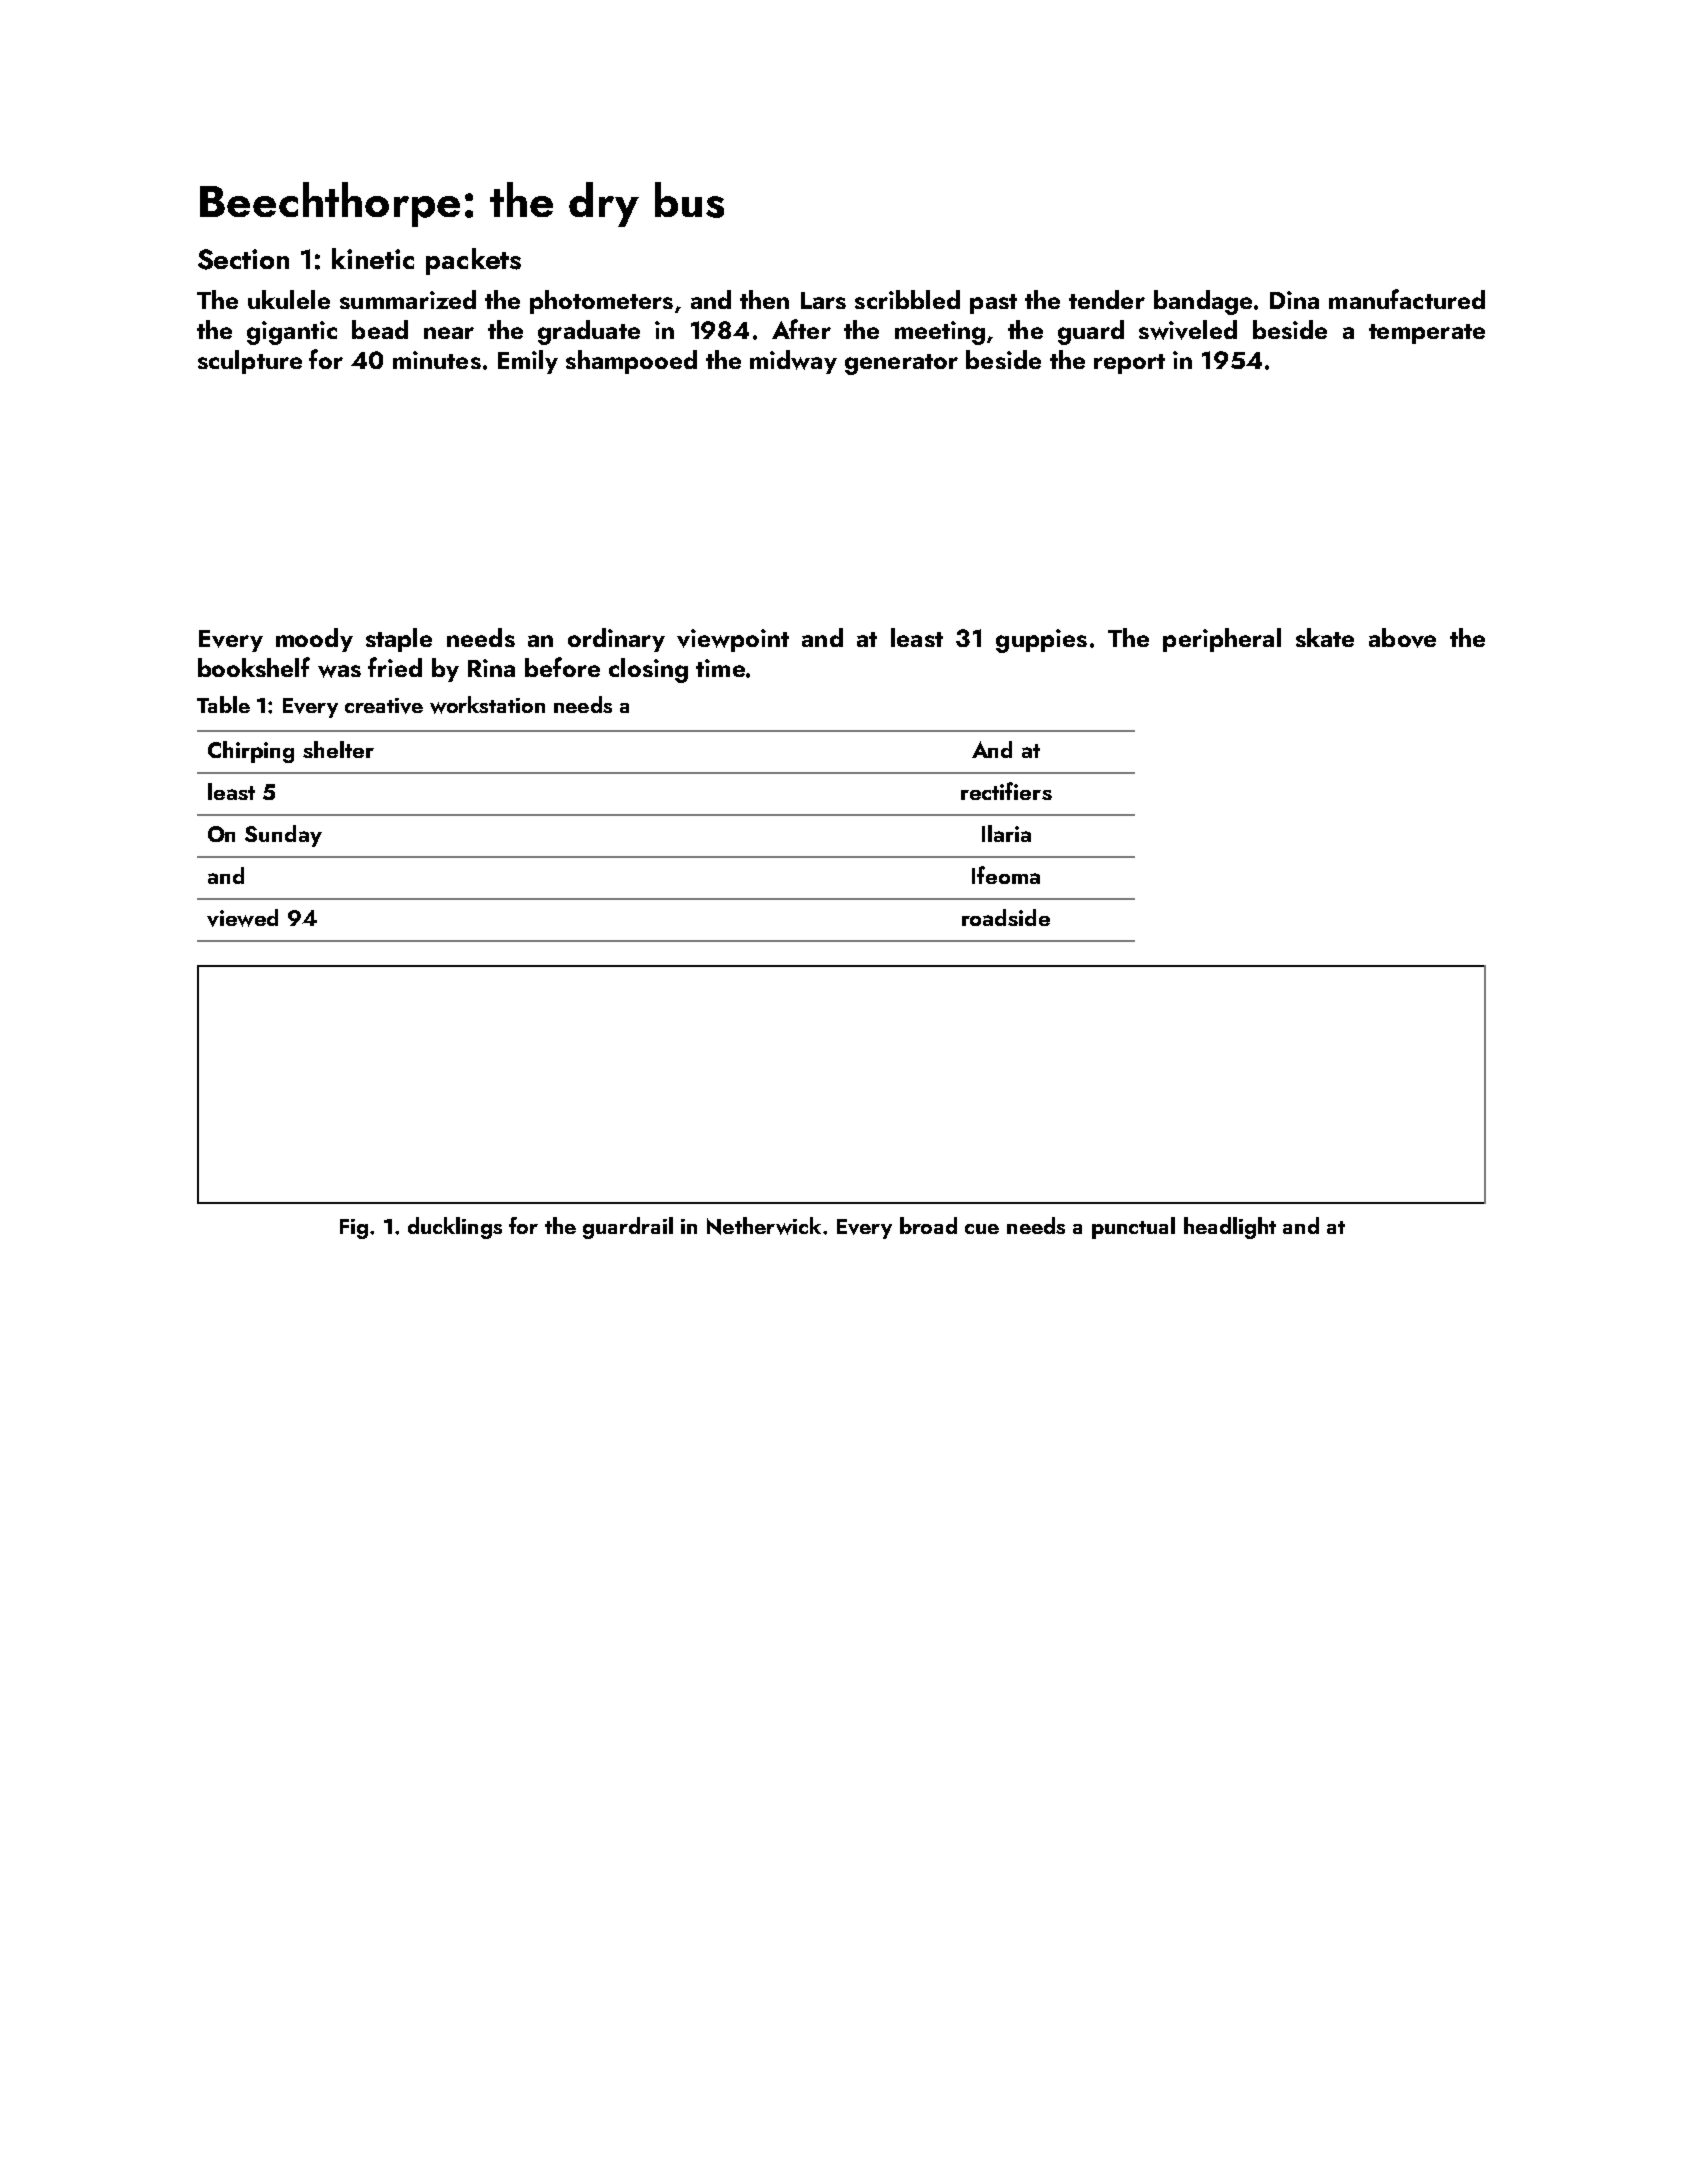  I want to click on ducklings, so click(455, 1228).
